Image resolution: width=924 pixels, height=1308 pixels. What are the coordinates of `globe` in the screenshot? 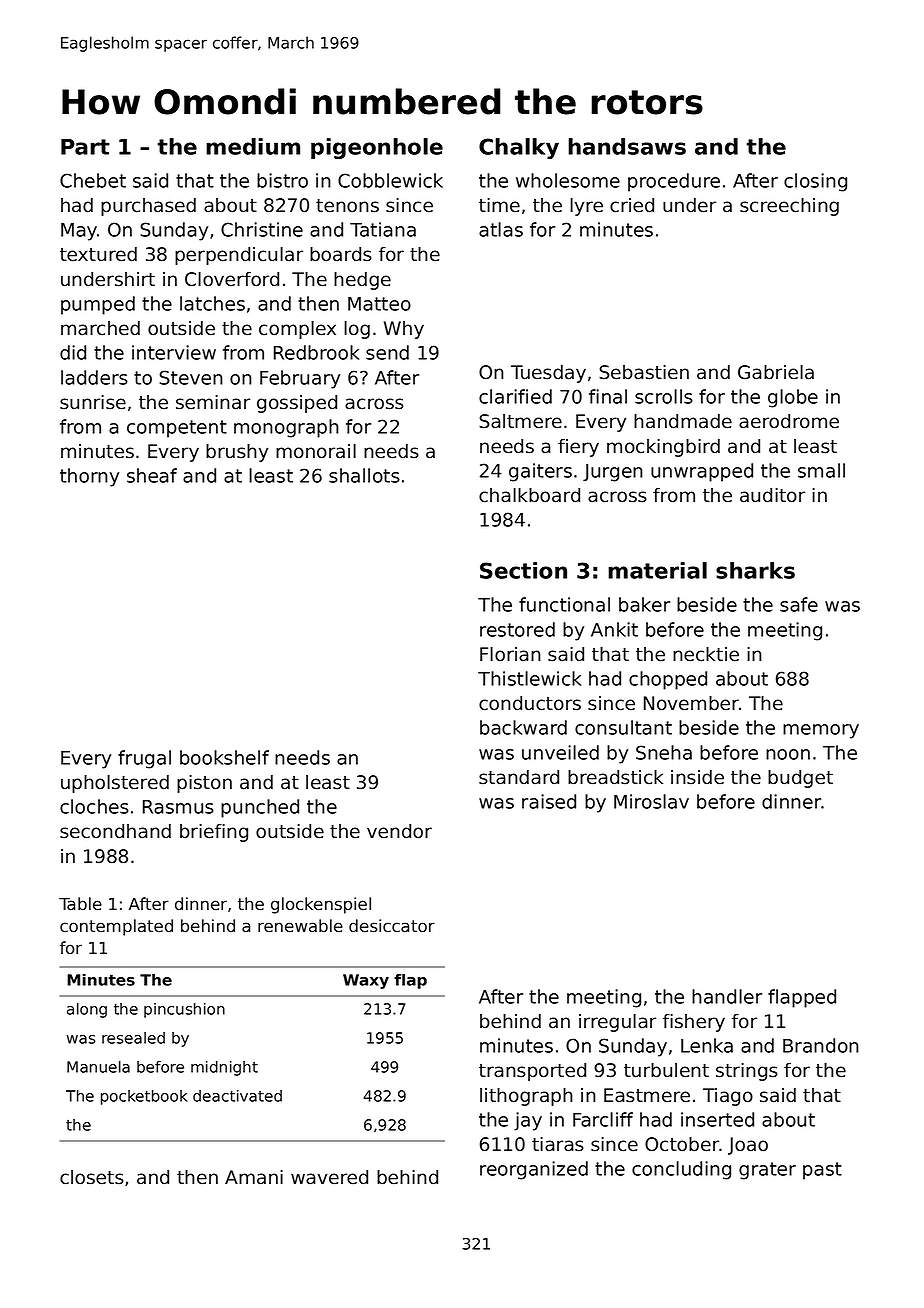 It's located at (793, 398).
